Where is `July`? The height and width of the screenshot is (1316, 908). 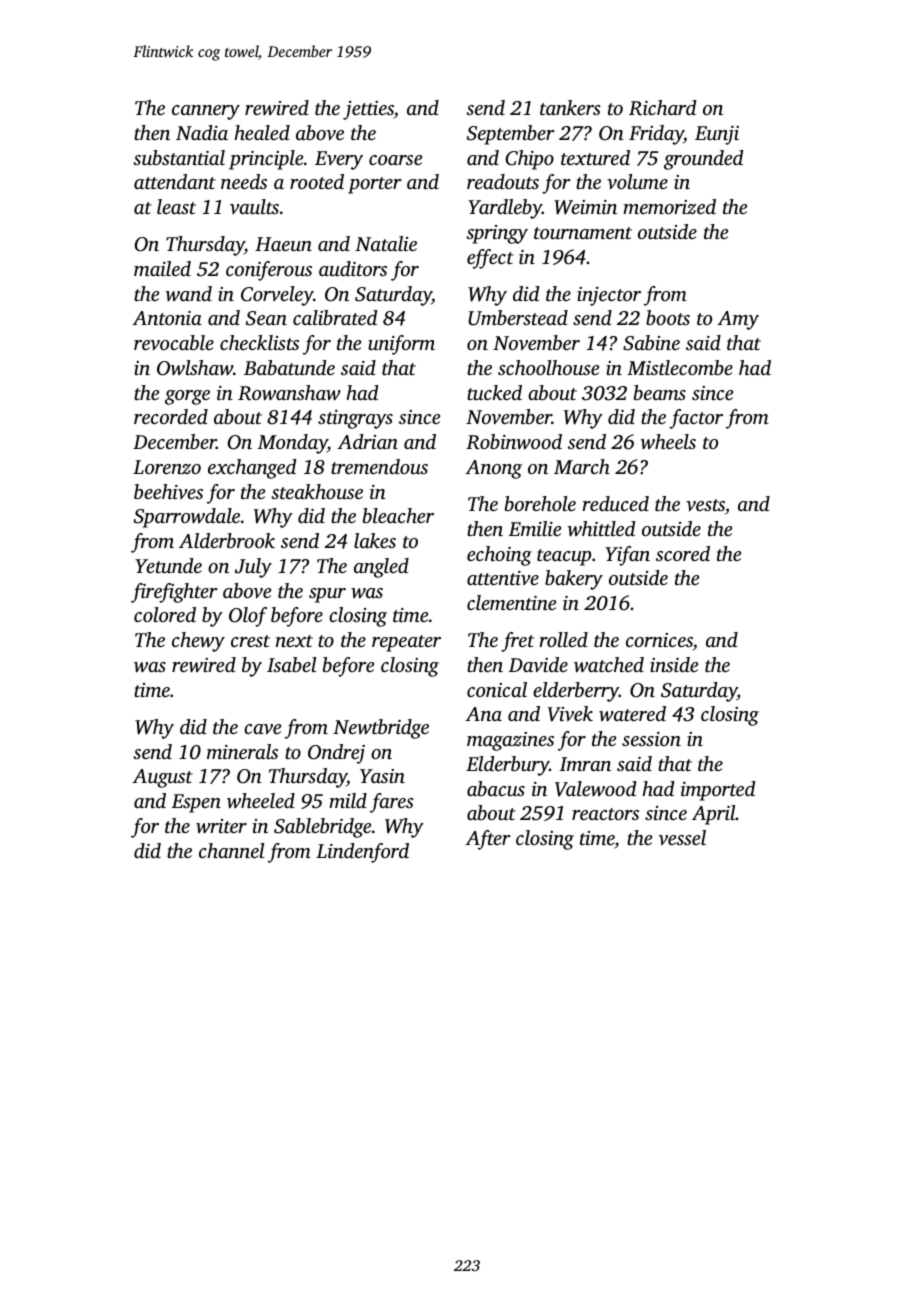
July is located at coordinates (253, 568).
